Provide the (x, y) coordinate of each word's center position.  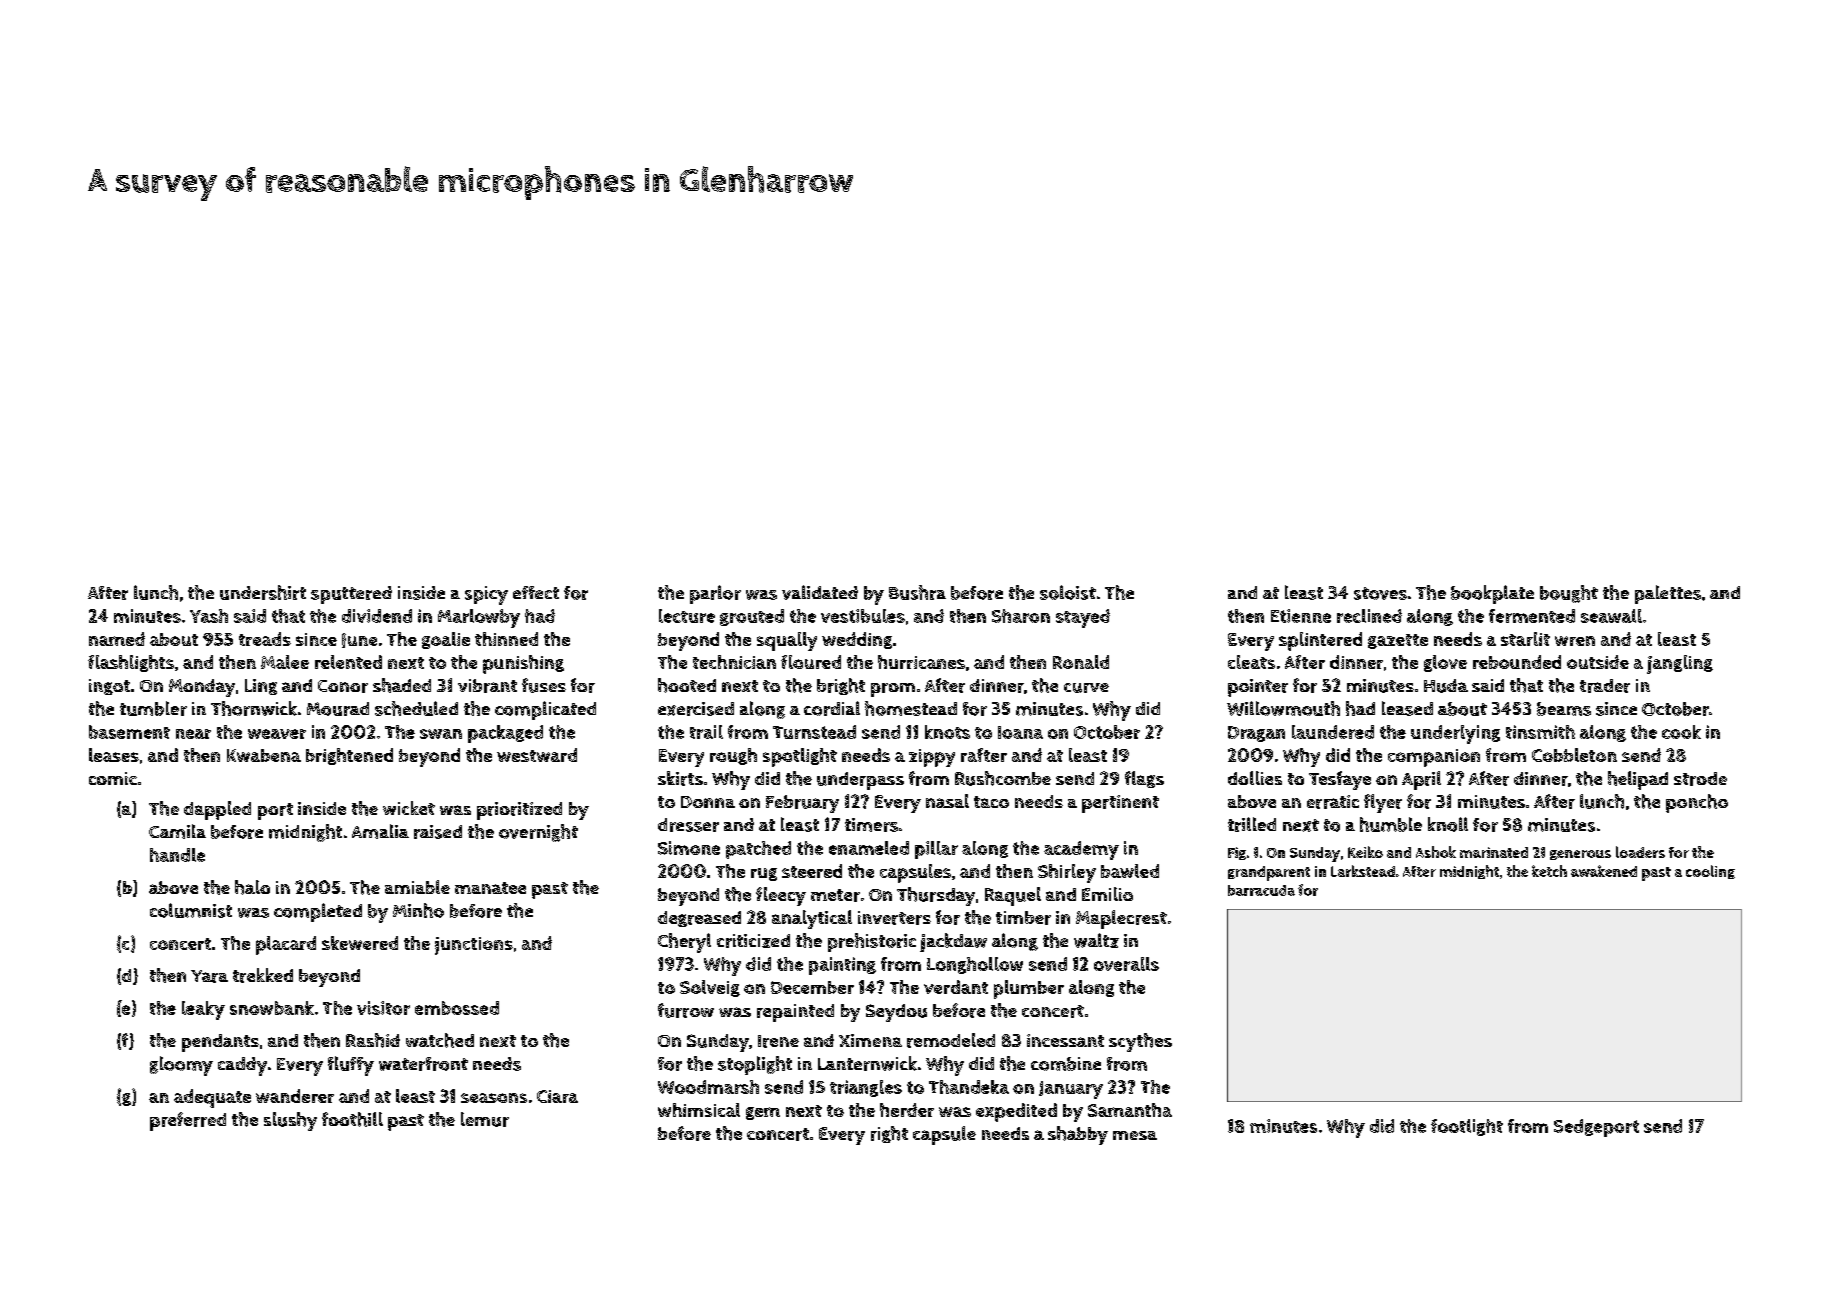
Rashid (373, 1040)
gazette (1398, 641)
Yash (209, 616)
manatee (490, 888)
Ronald (1081, 662)
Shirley (1067, 873)
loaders (1640, 852)
